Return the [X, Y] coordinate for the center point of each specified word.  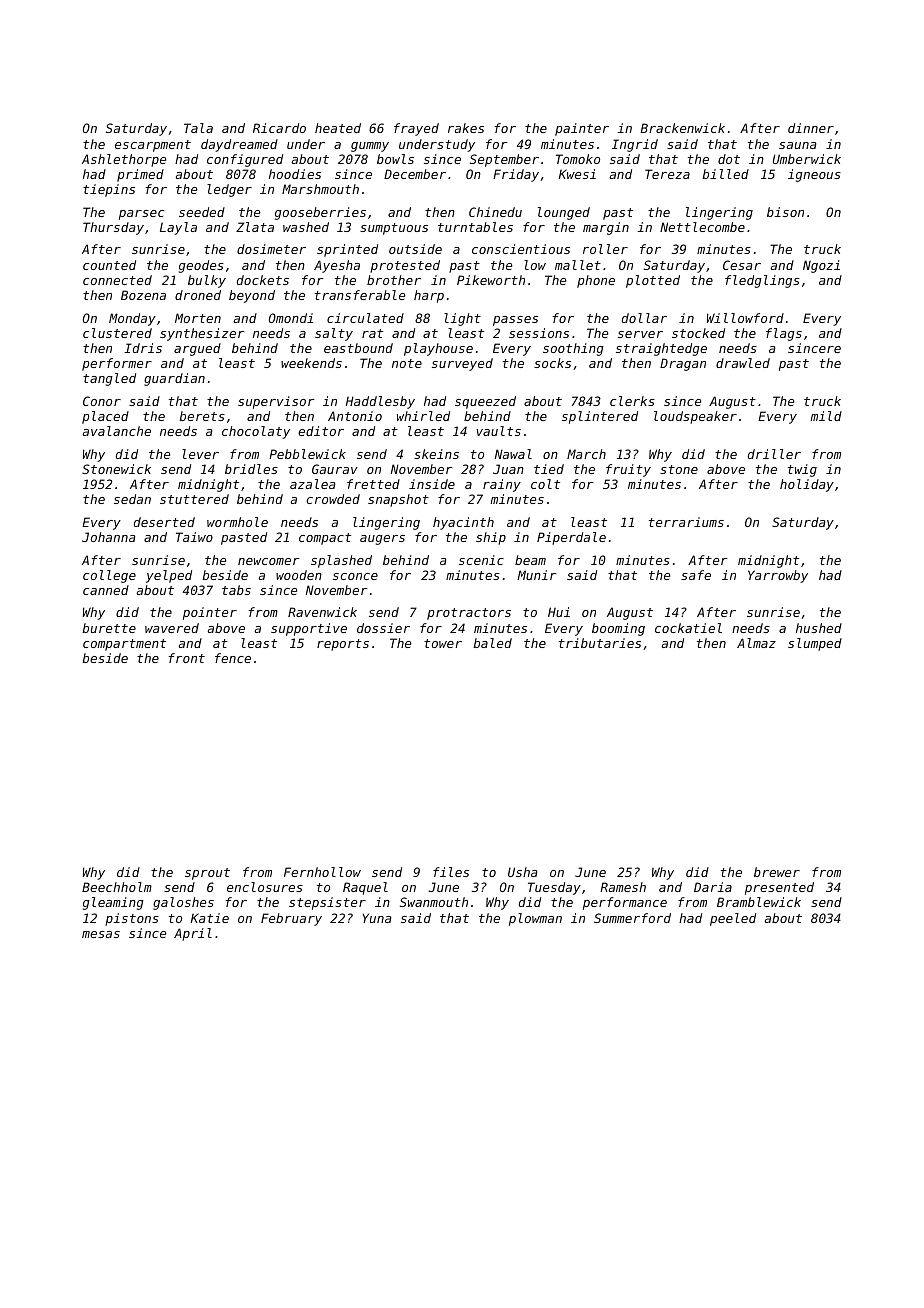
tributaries [600, 643]
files [451, 872]
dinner [811, 128]
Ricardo [279, 128]
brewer [777, 872]
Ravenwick [322, 612]
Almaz [756, 643]
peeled [733, 919]
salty [334, 334]
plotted [653, 281]
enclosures [265, 887]
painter [582, 129]
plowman [535, 919]
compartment [124, 645]
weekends [311, 363]
